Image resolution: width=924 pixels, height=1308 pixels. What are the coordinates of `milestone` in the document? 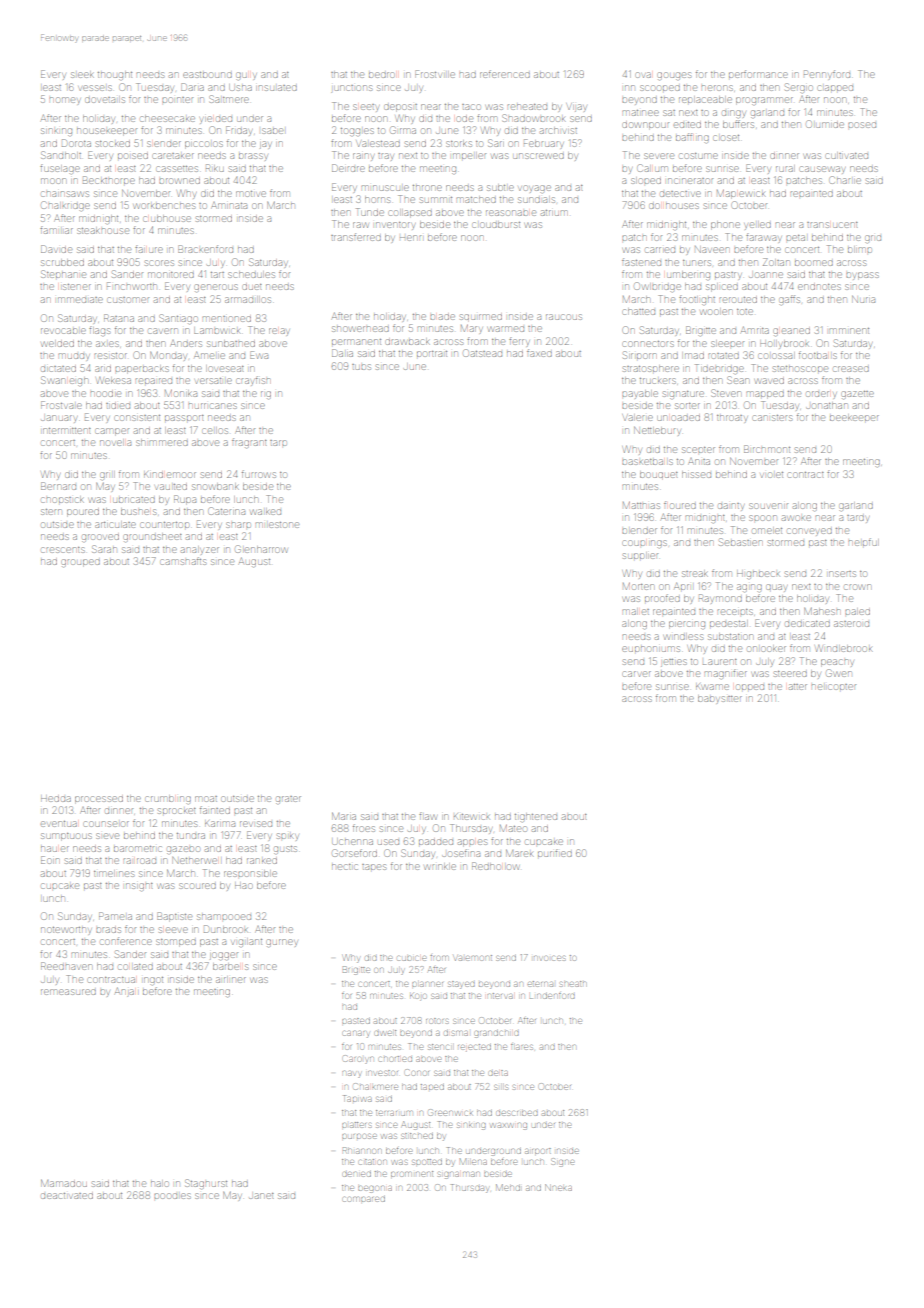 It's located at (277, 525).
